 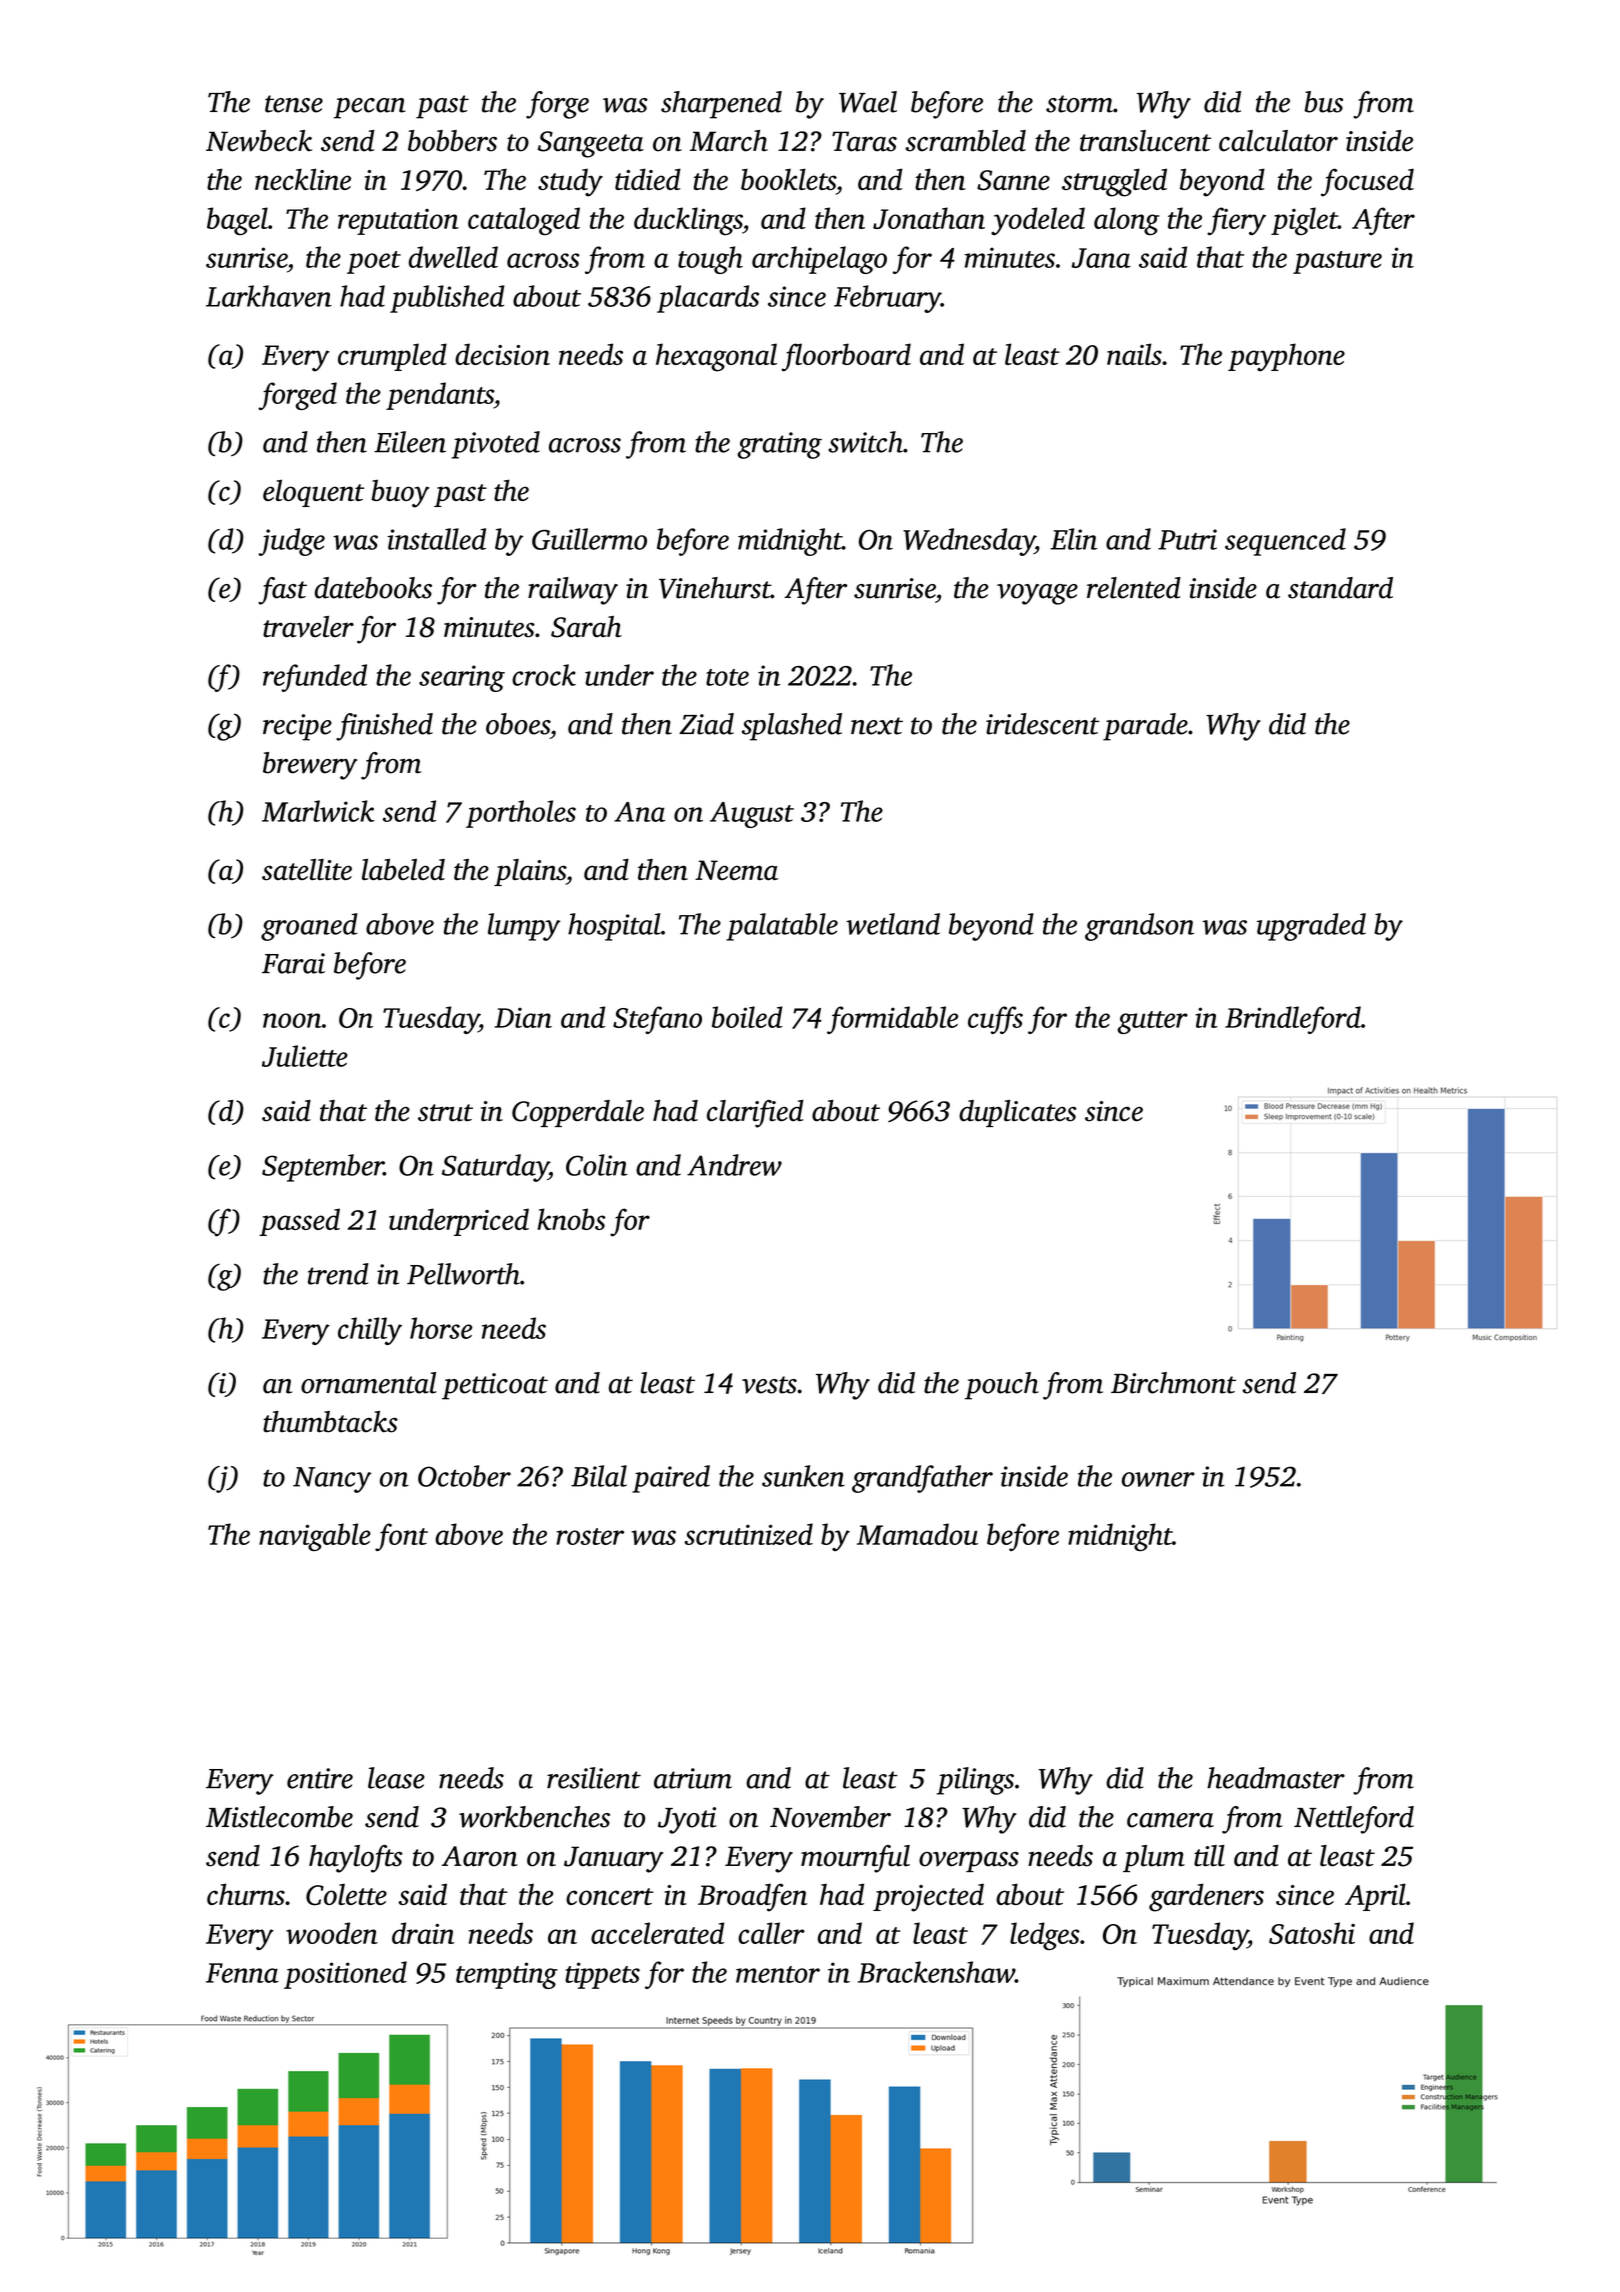 What do you see at coordinates (721, 105) in the document?
I see `sharpened` at bounding box center [721, 105].
